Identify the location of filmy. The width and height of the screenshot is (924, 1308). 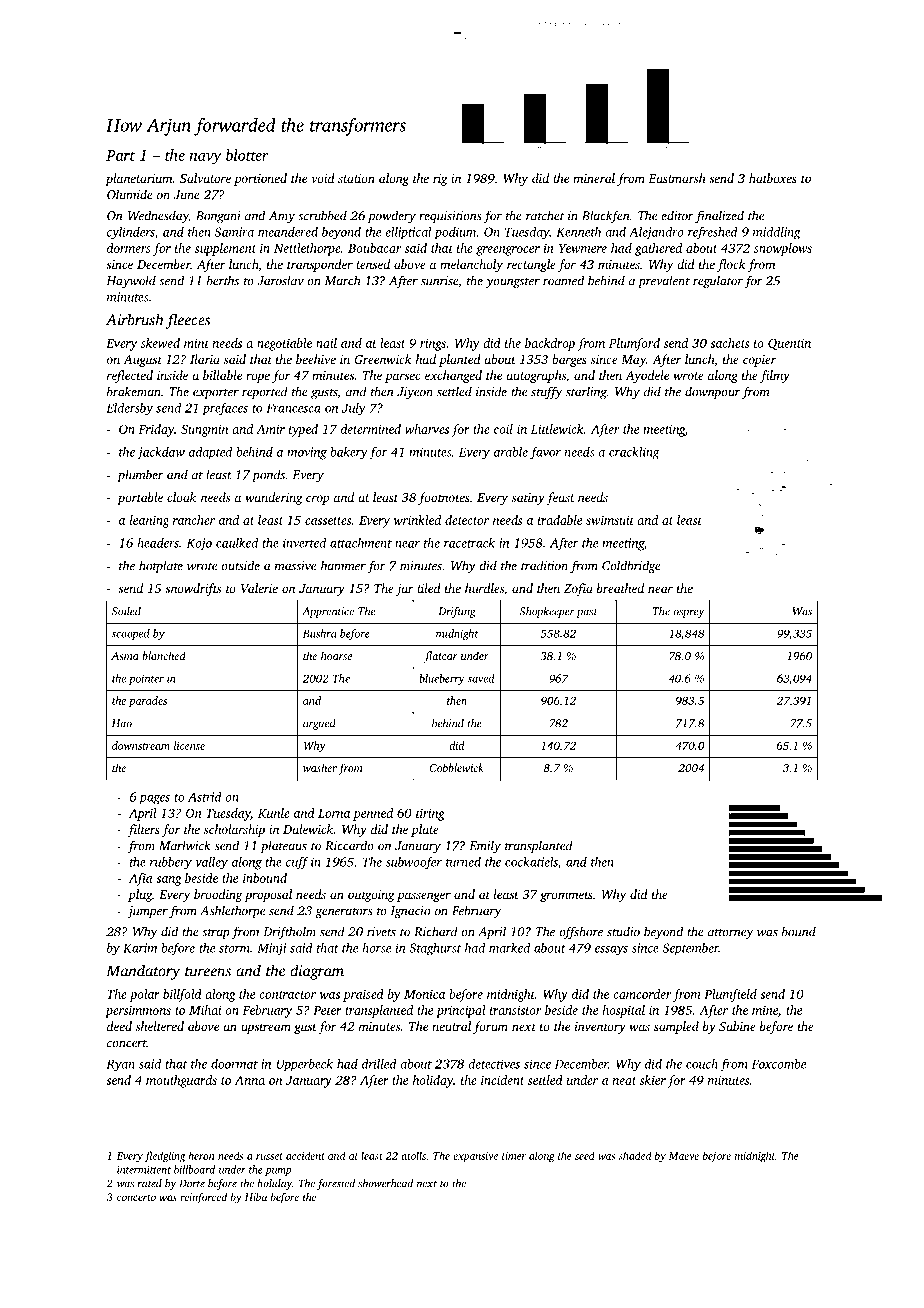
(775, 376).
